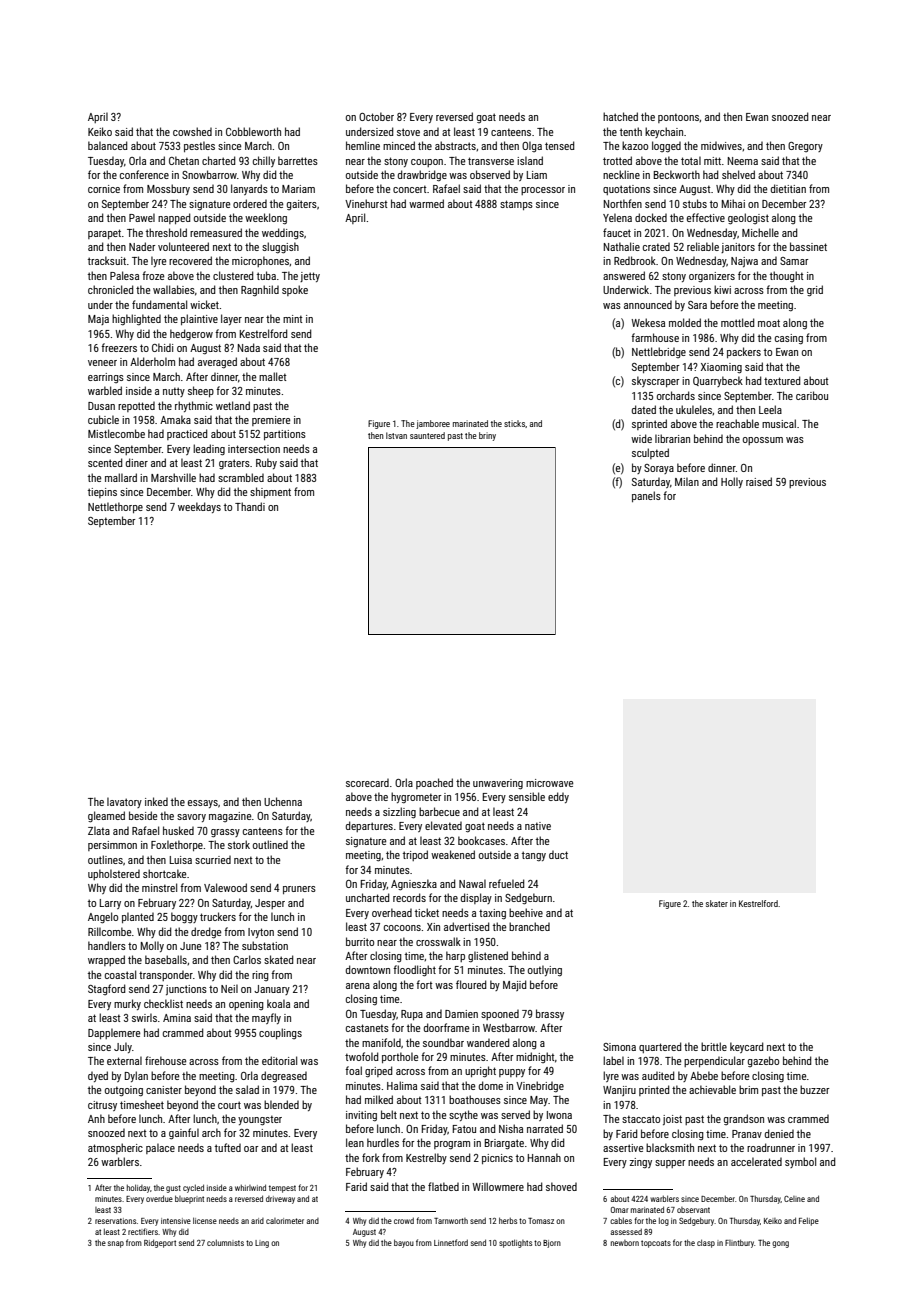 The height and width of the screenshot is (1308, 924). What do you see at coordinates (280, 1200) in the screenshot?
I see `driveway` at bounding box center [280, 1200].
